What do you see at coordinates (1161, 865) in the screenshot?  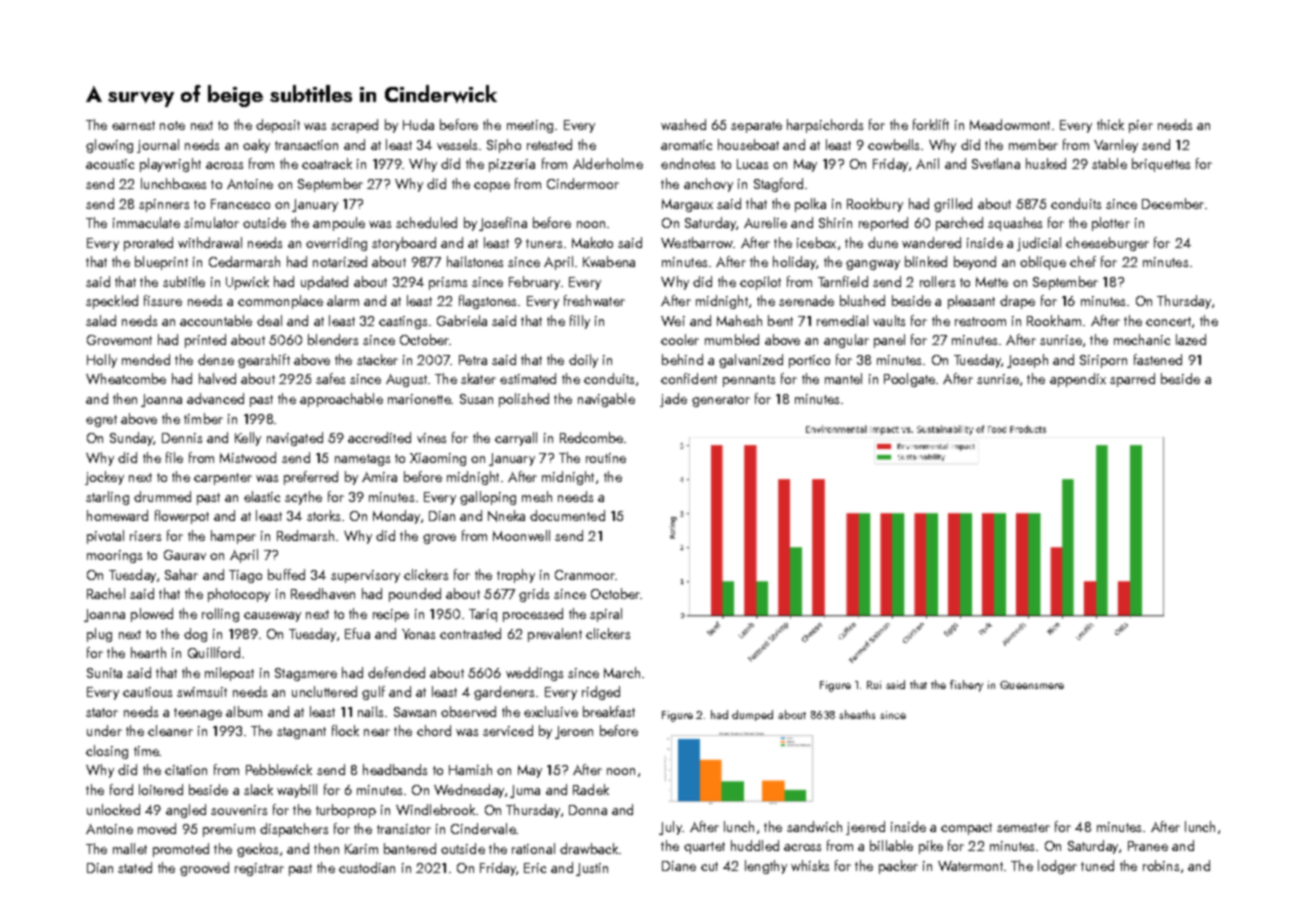 I see `robins` at bounding box center [1161, 865].
